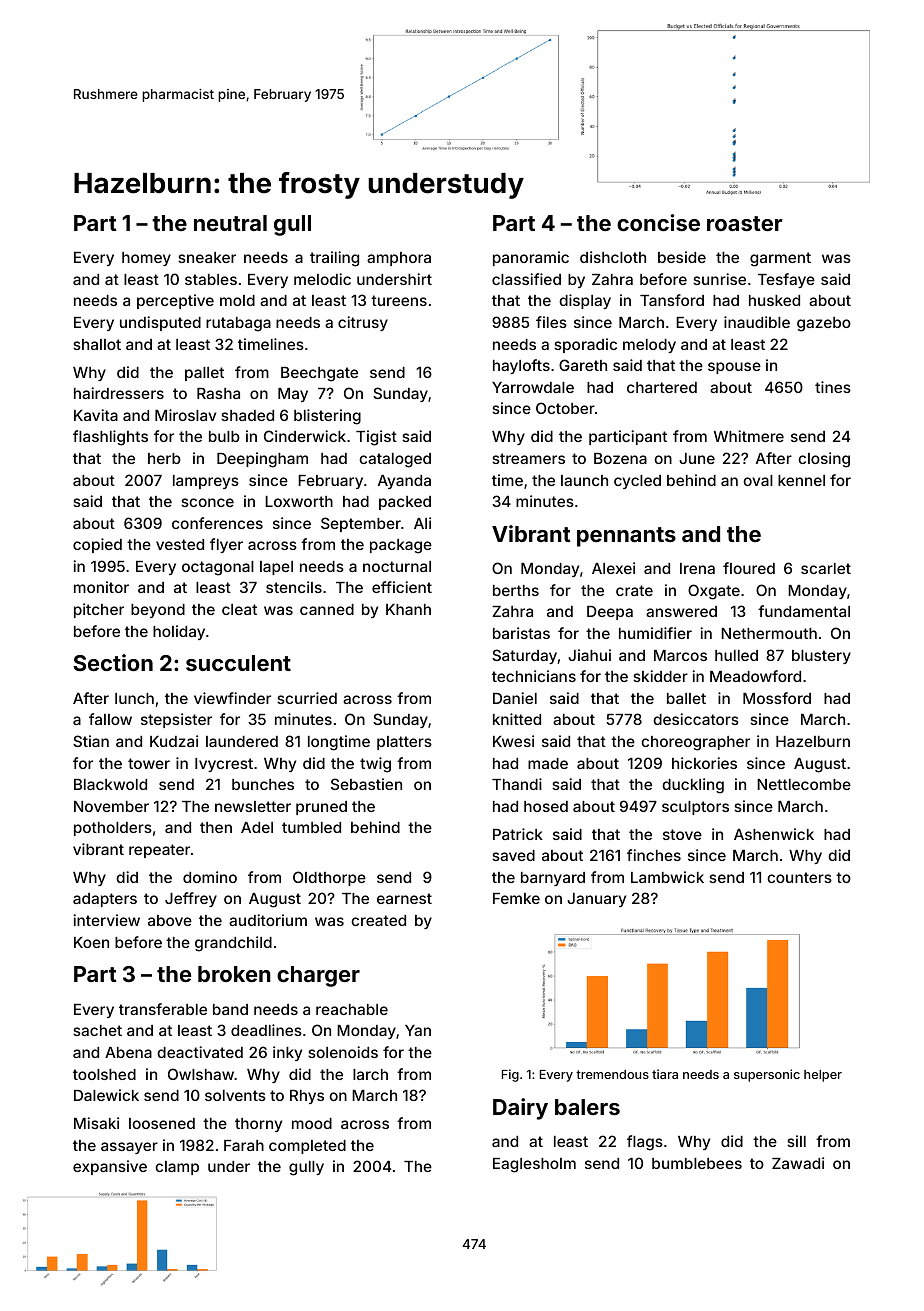 The height and width of the page is (1311, 924). What do you see at coordinates (230, 223) in the page?
I see `neutral` at bounding box center [230, 223].
